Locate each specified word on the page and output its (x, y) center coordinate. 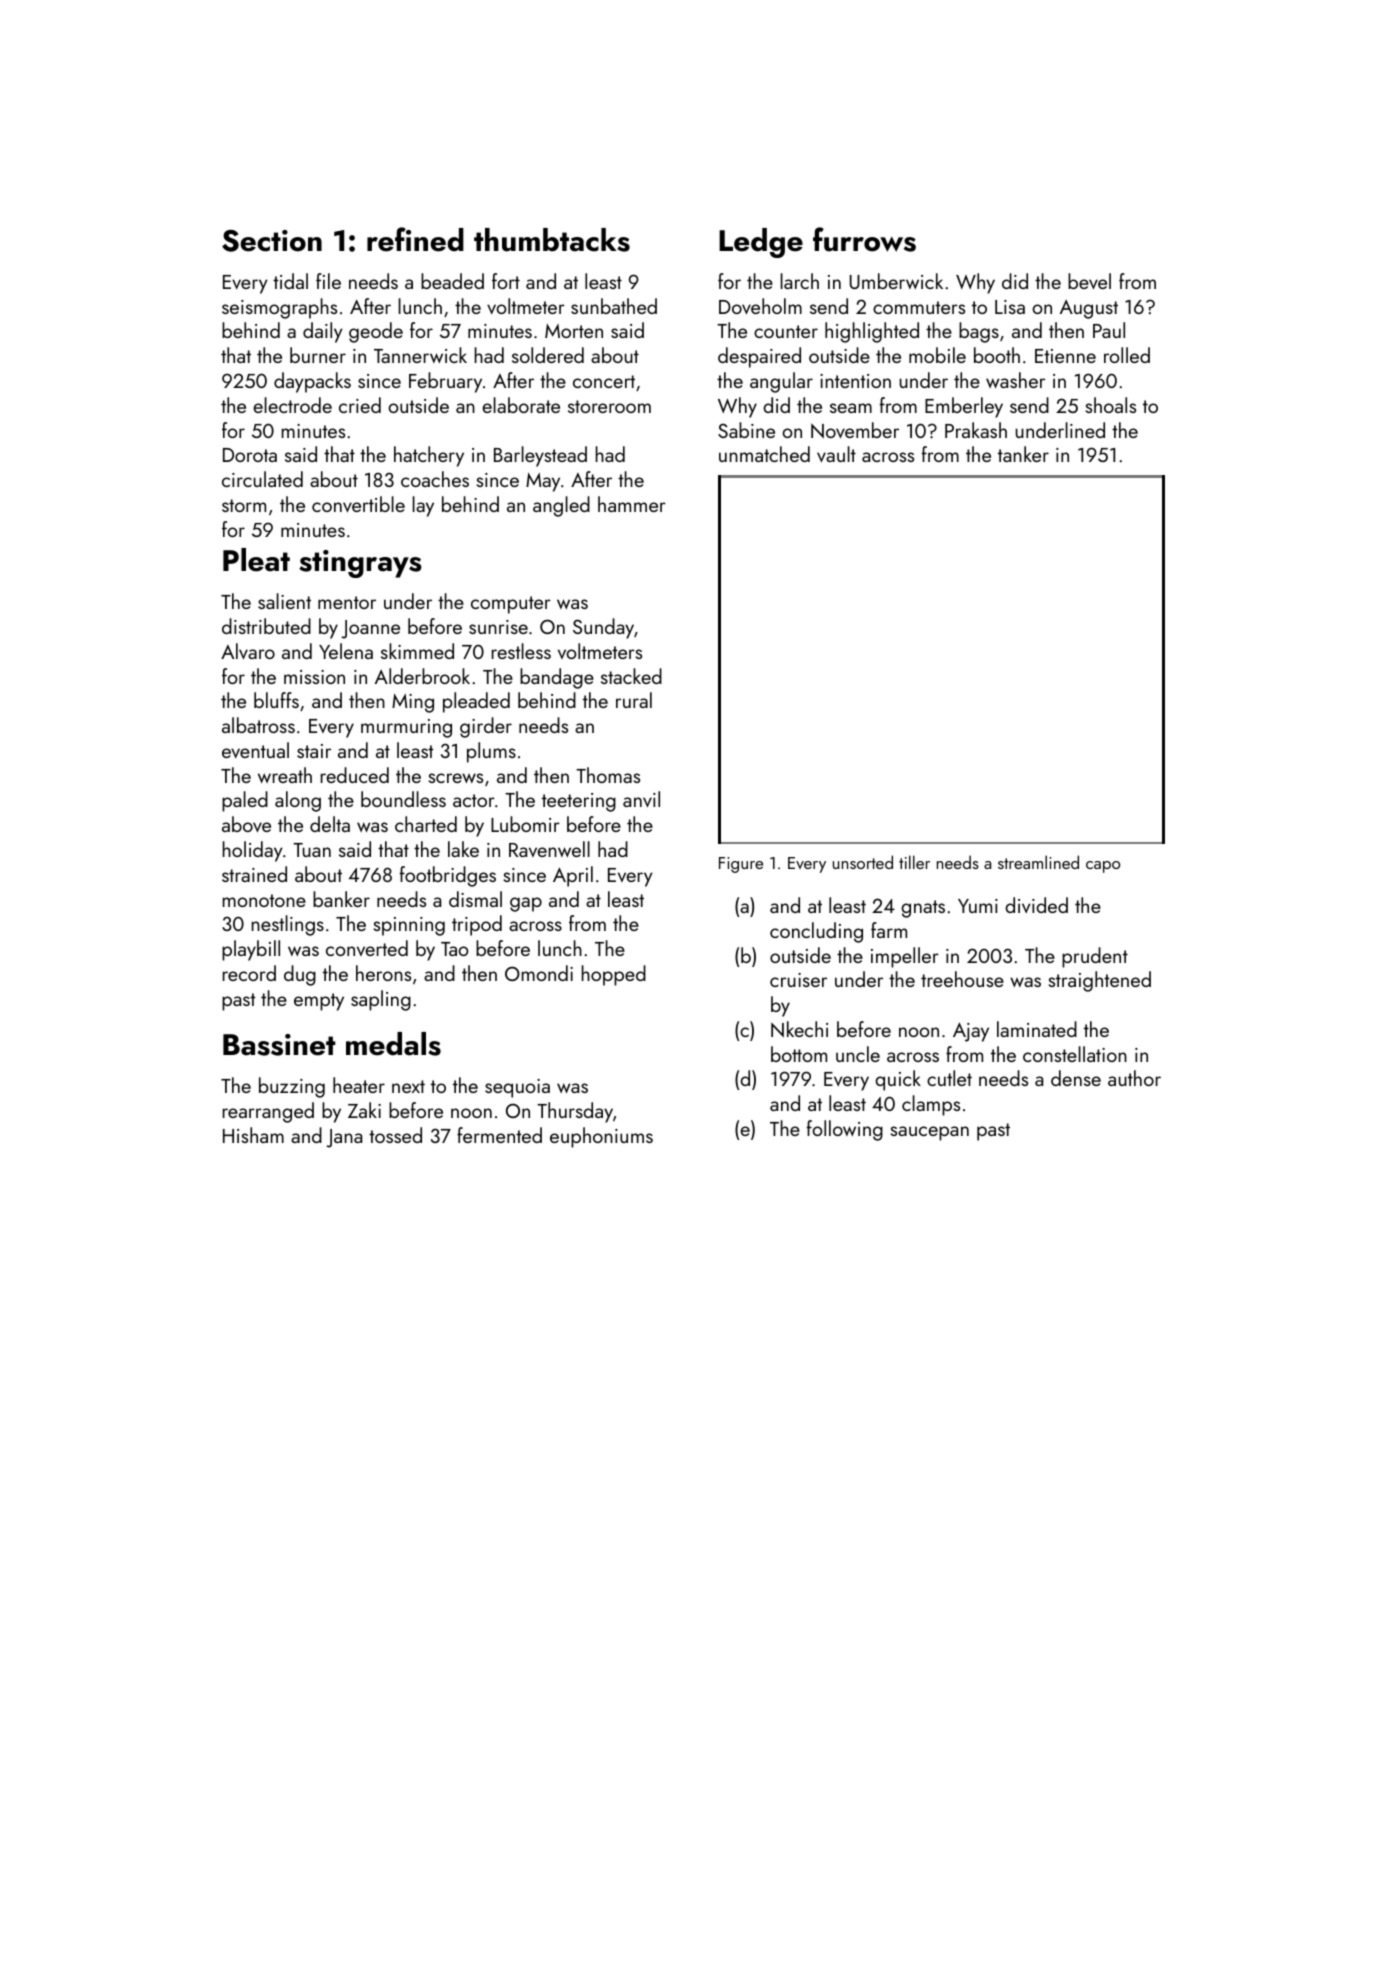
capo (1103, 867)
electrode (292, 405)
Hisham (253, 1135)
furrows (864, 239)
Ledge (761, 243)
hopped (614, 975)
